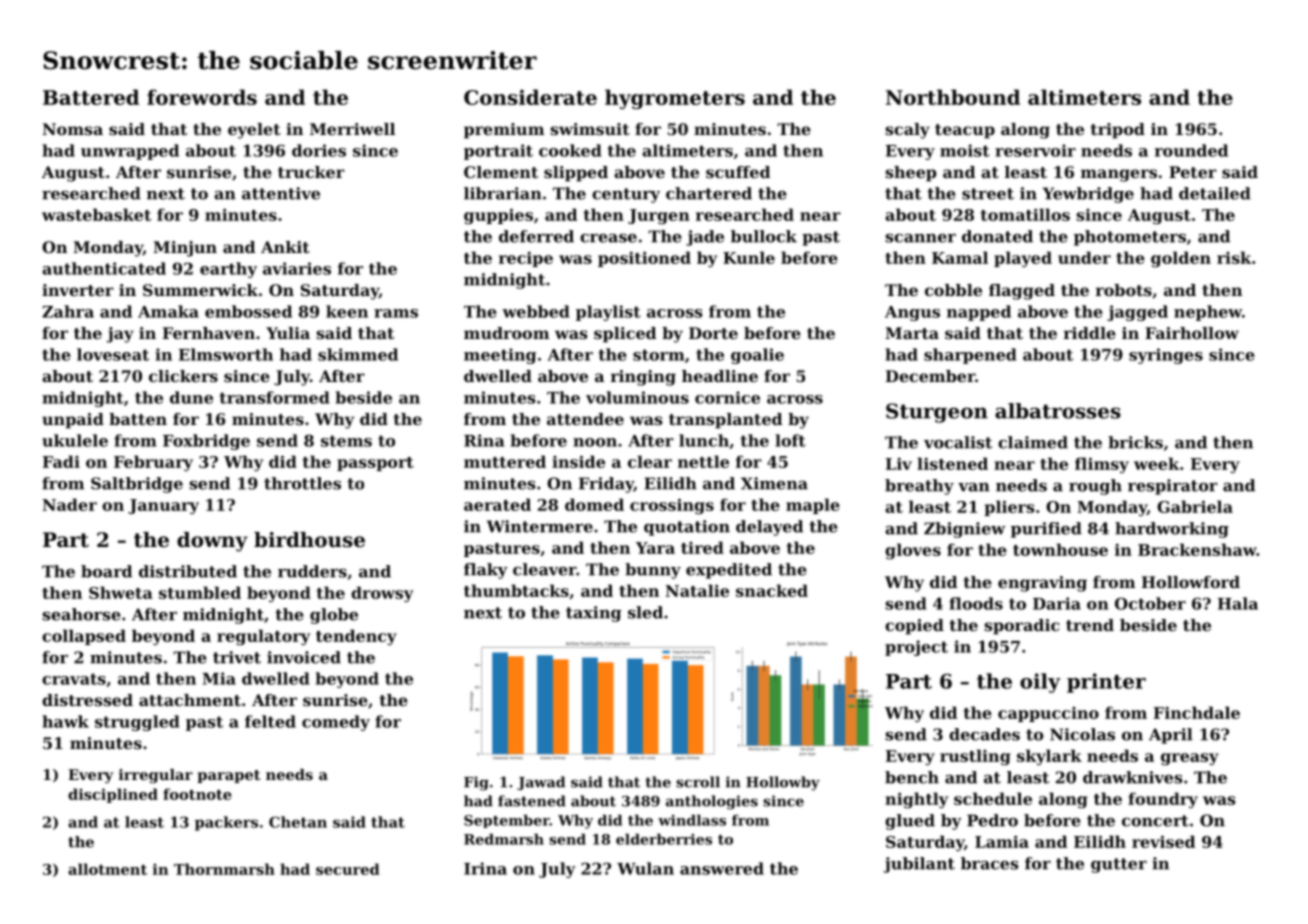  What do you see at coordinates (91, 97) in the page?
I see `Battered` at bounding box center [91, 97].
